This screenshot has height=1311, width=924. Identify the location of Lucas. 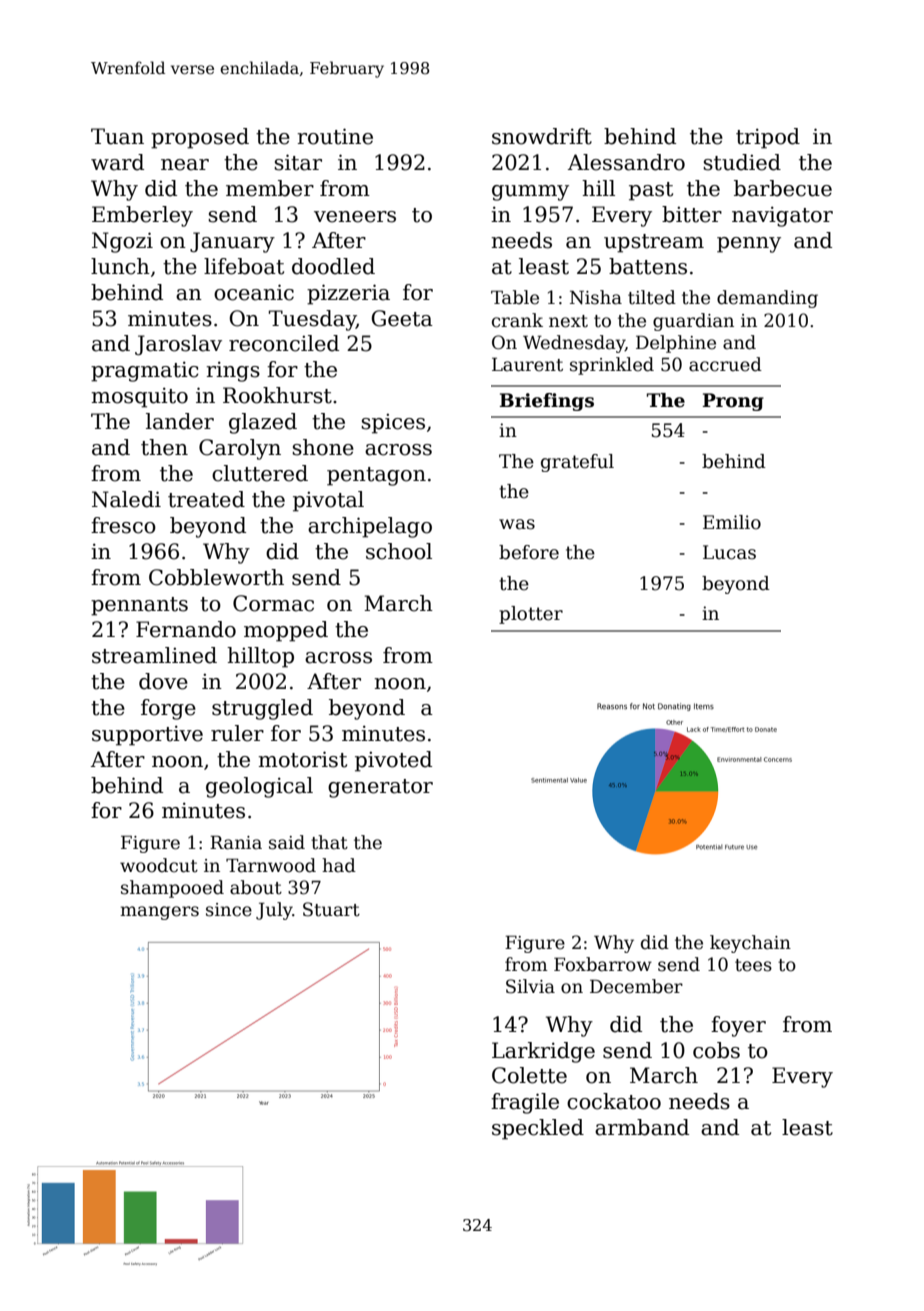
(729, 552).
